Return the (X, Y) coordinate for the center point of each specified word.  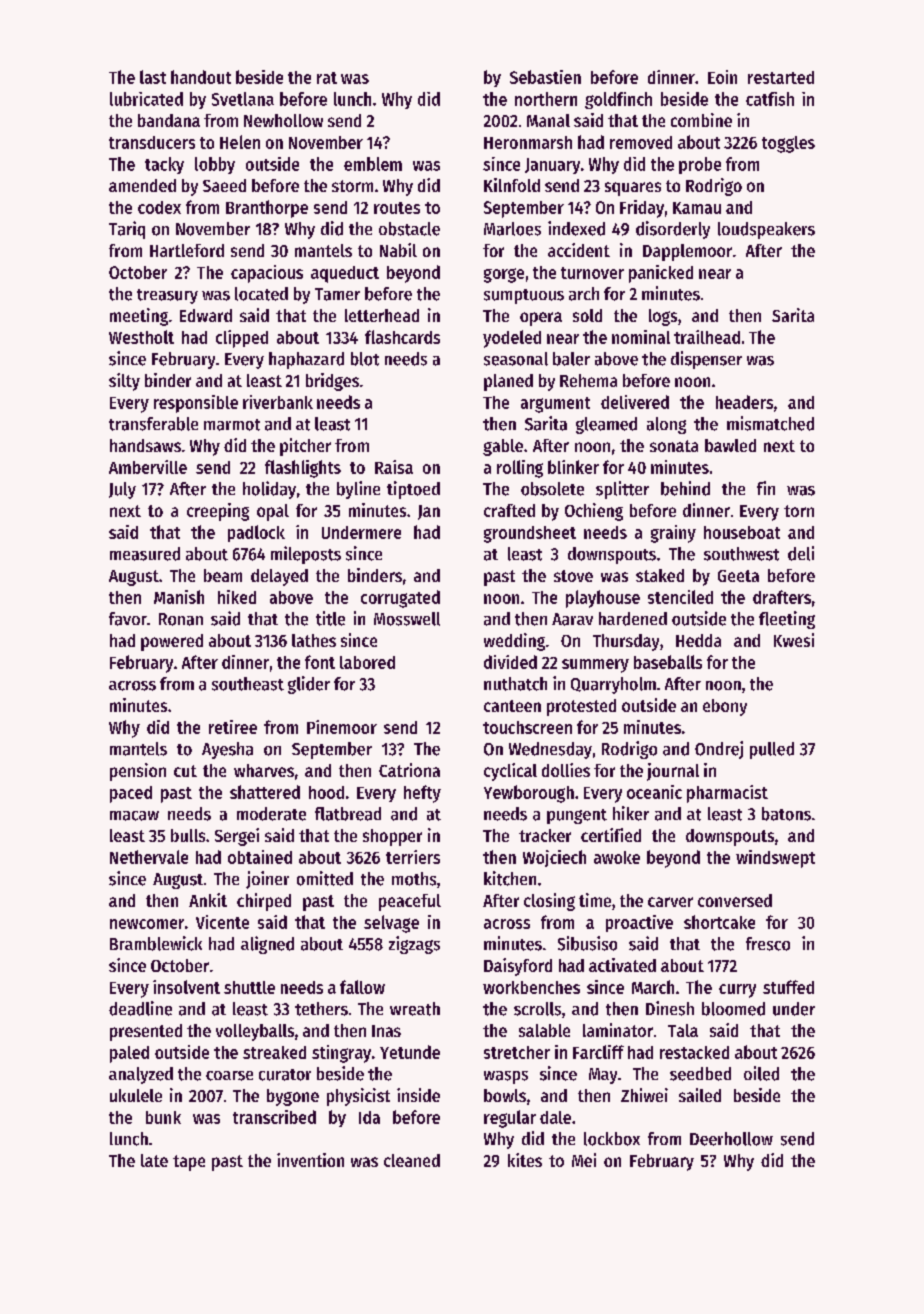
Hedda (698, 640)
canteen (512, 706)
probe (700, 165)
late (154, 1160)
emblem (373, 164)
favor (128, 619)
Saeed (224, 185)
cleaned (412, 1160)
